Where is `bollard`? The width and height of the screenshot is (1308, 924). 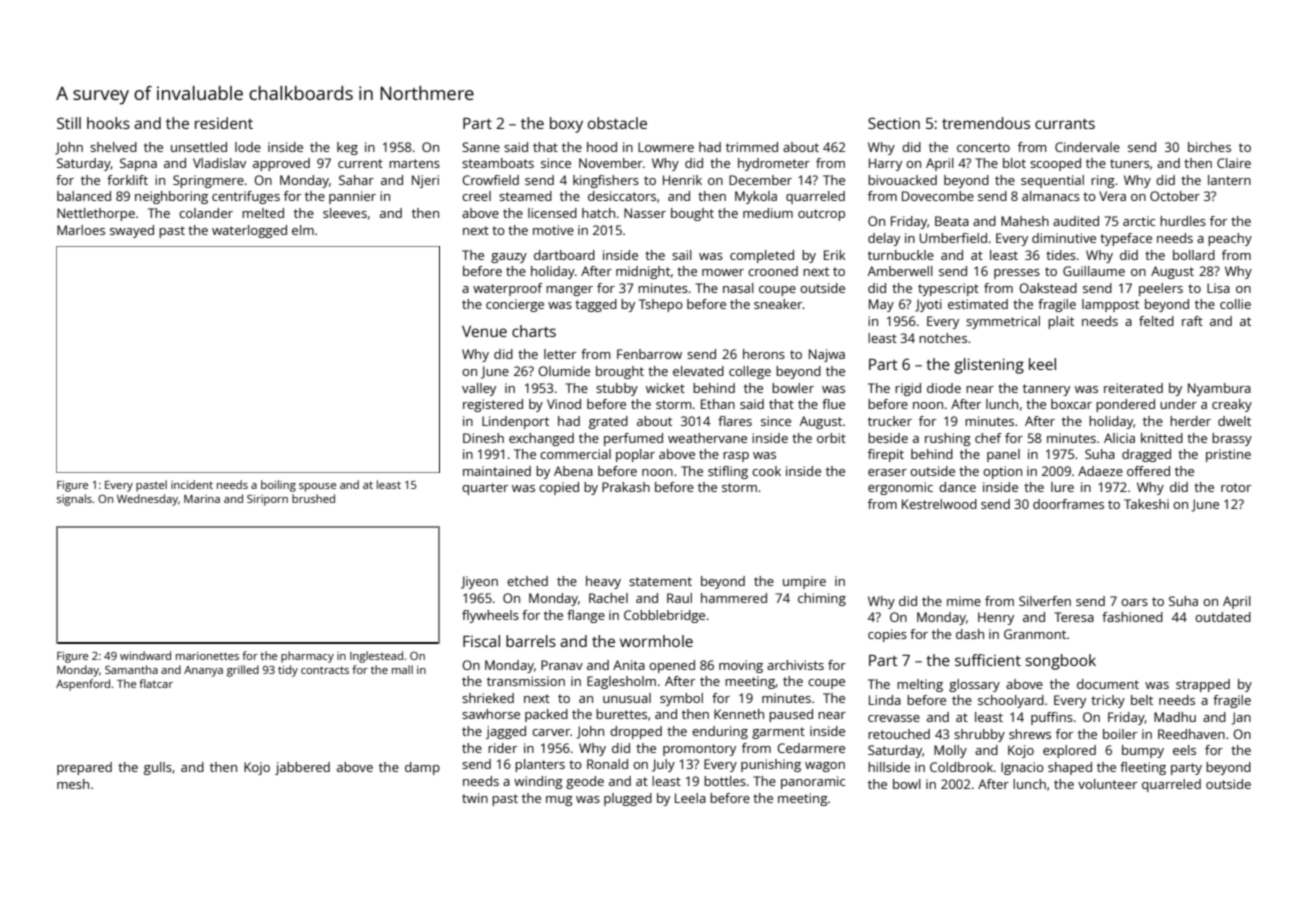
bollard is located at coordinates (1194, 255).
